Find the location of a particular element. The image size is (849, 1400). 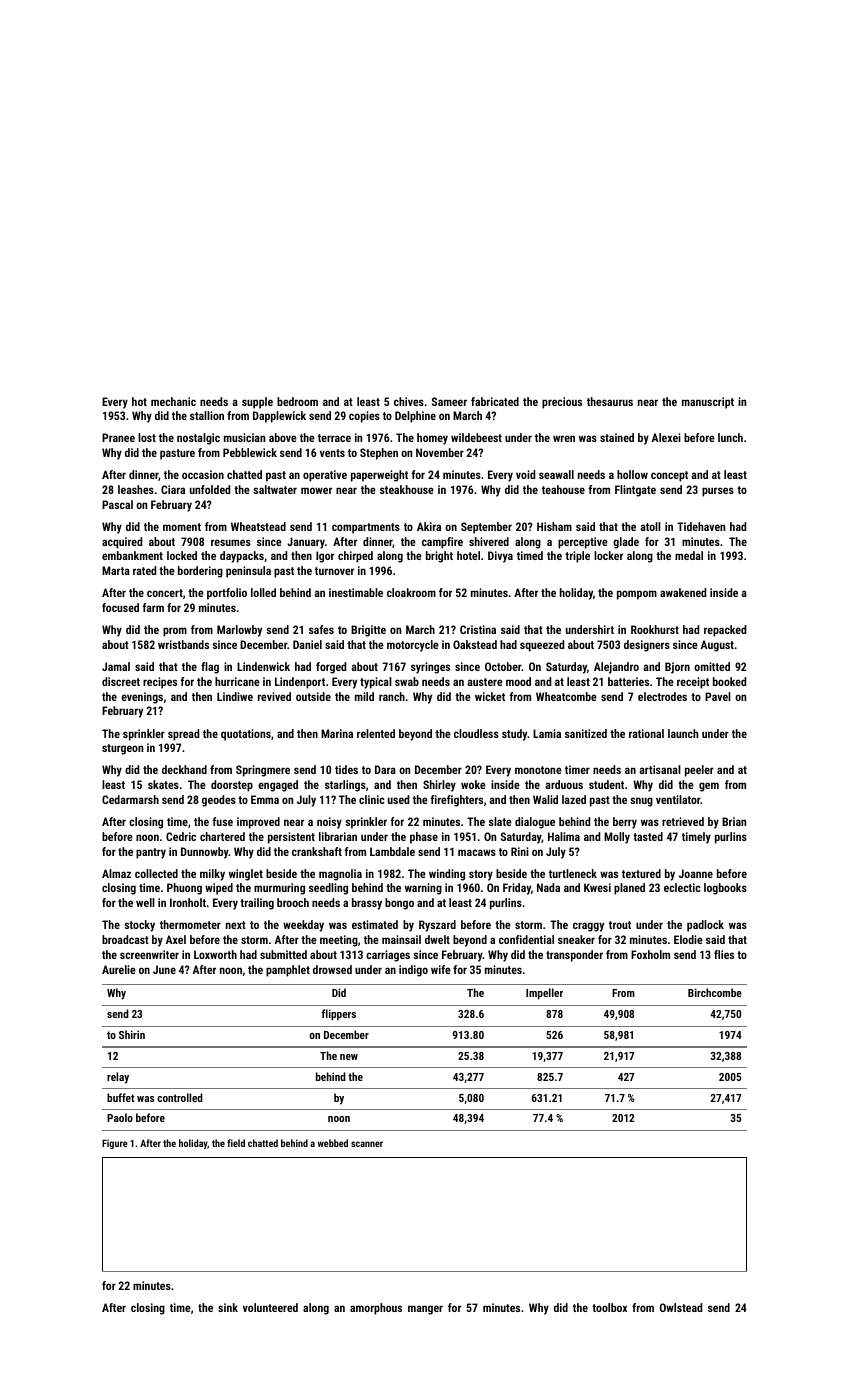

Shirley is located at coordinates (439, 786).
